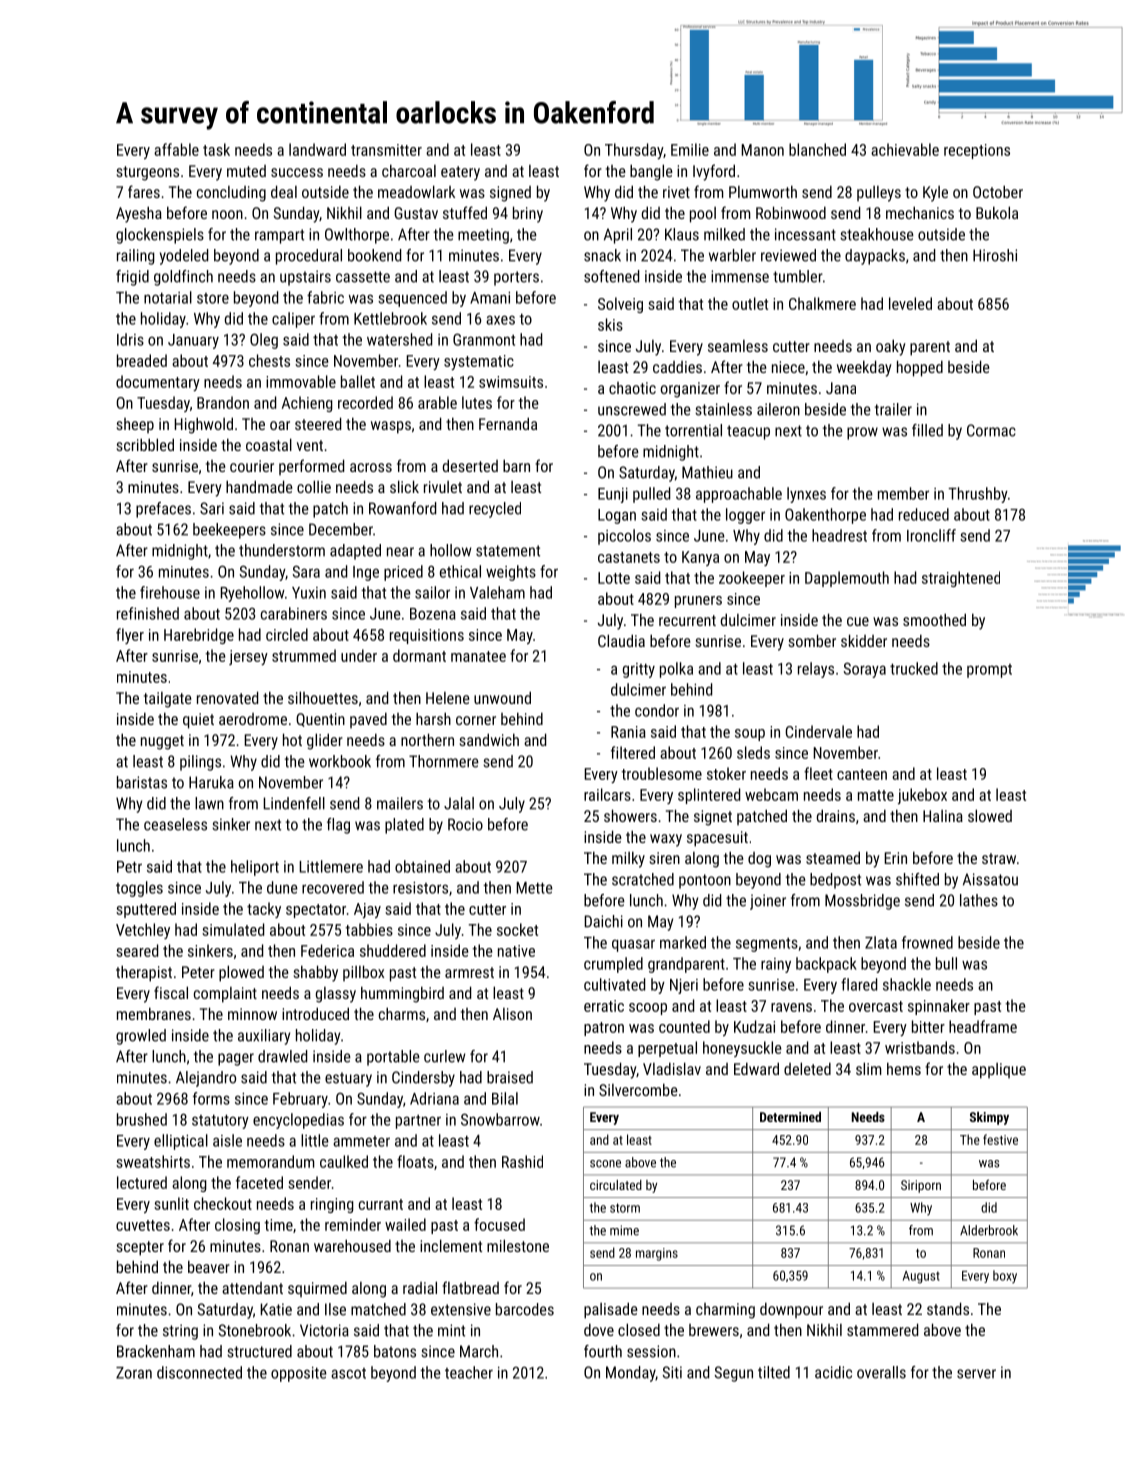 This screenshot has height=1479, width=1143. Describe the element at coordinates (1000, 1139) in the screenshot. I see `festive` at that location.
